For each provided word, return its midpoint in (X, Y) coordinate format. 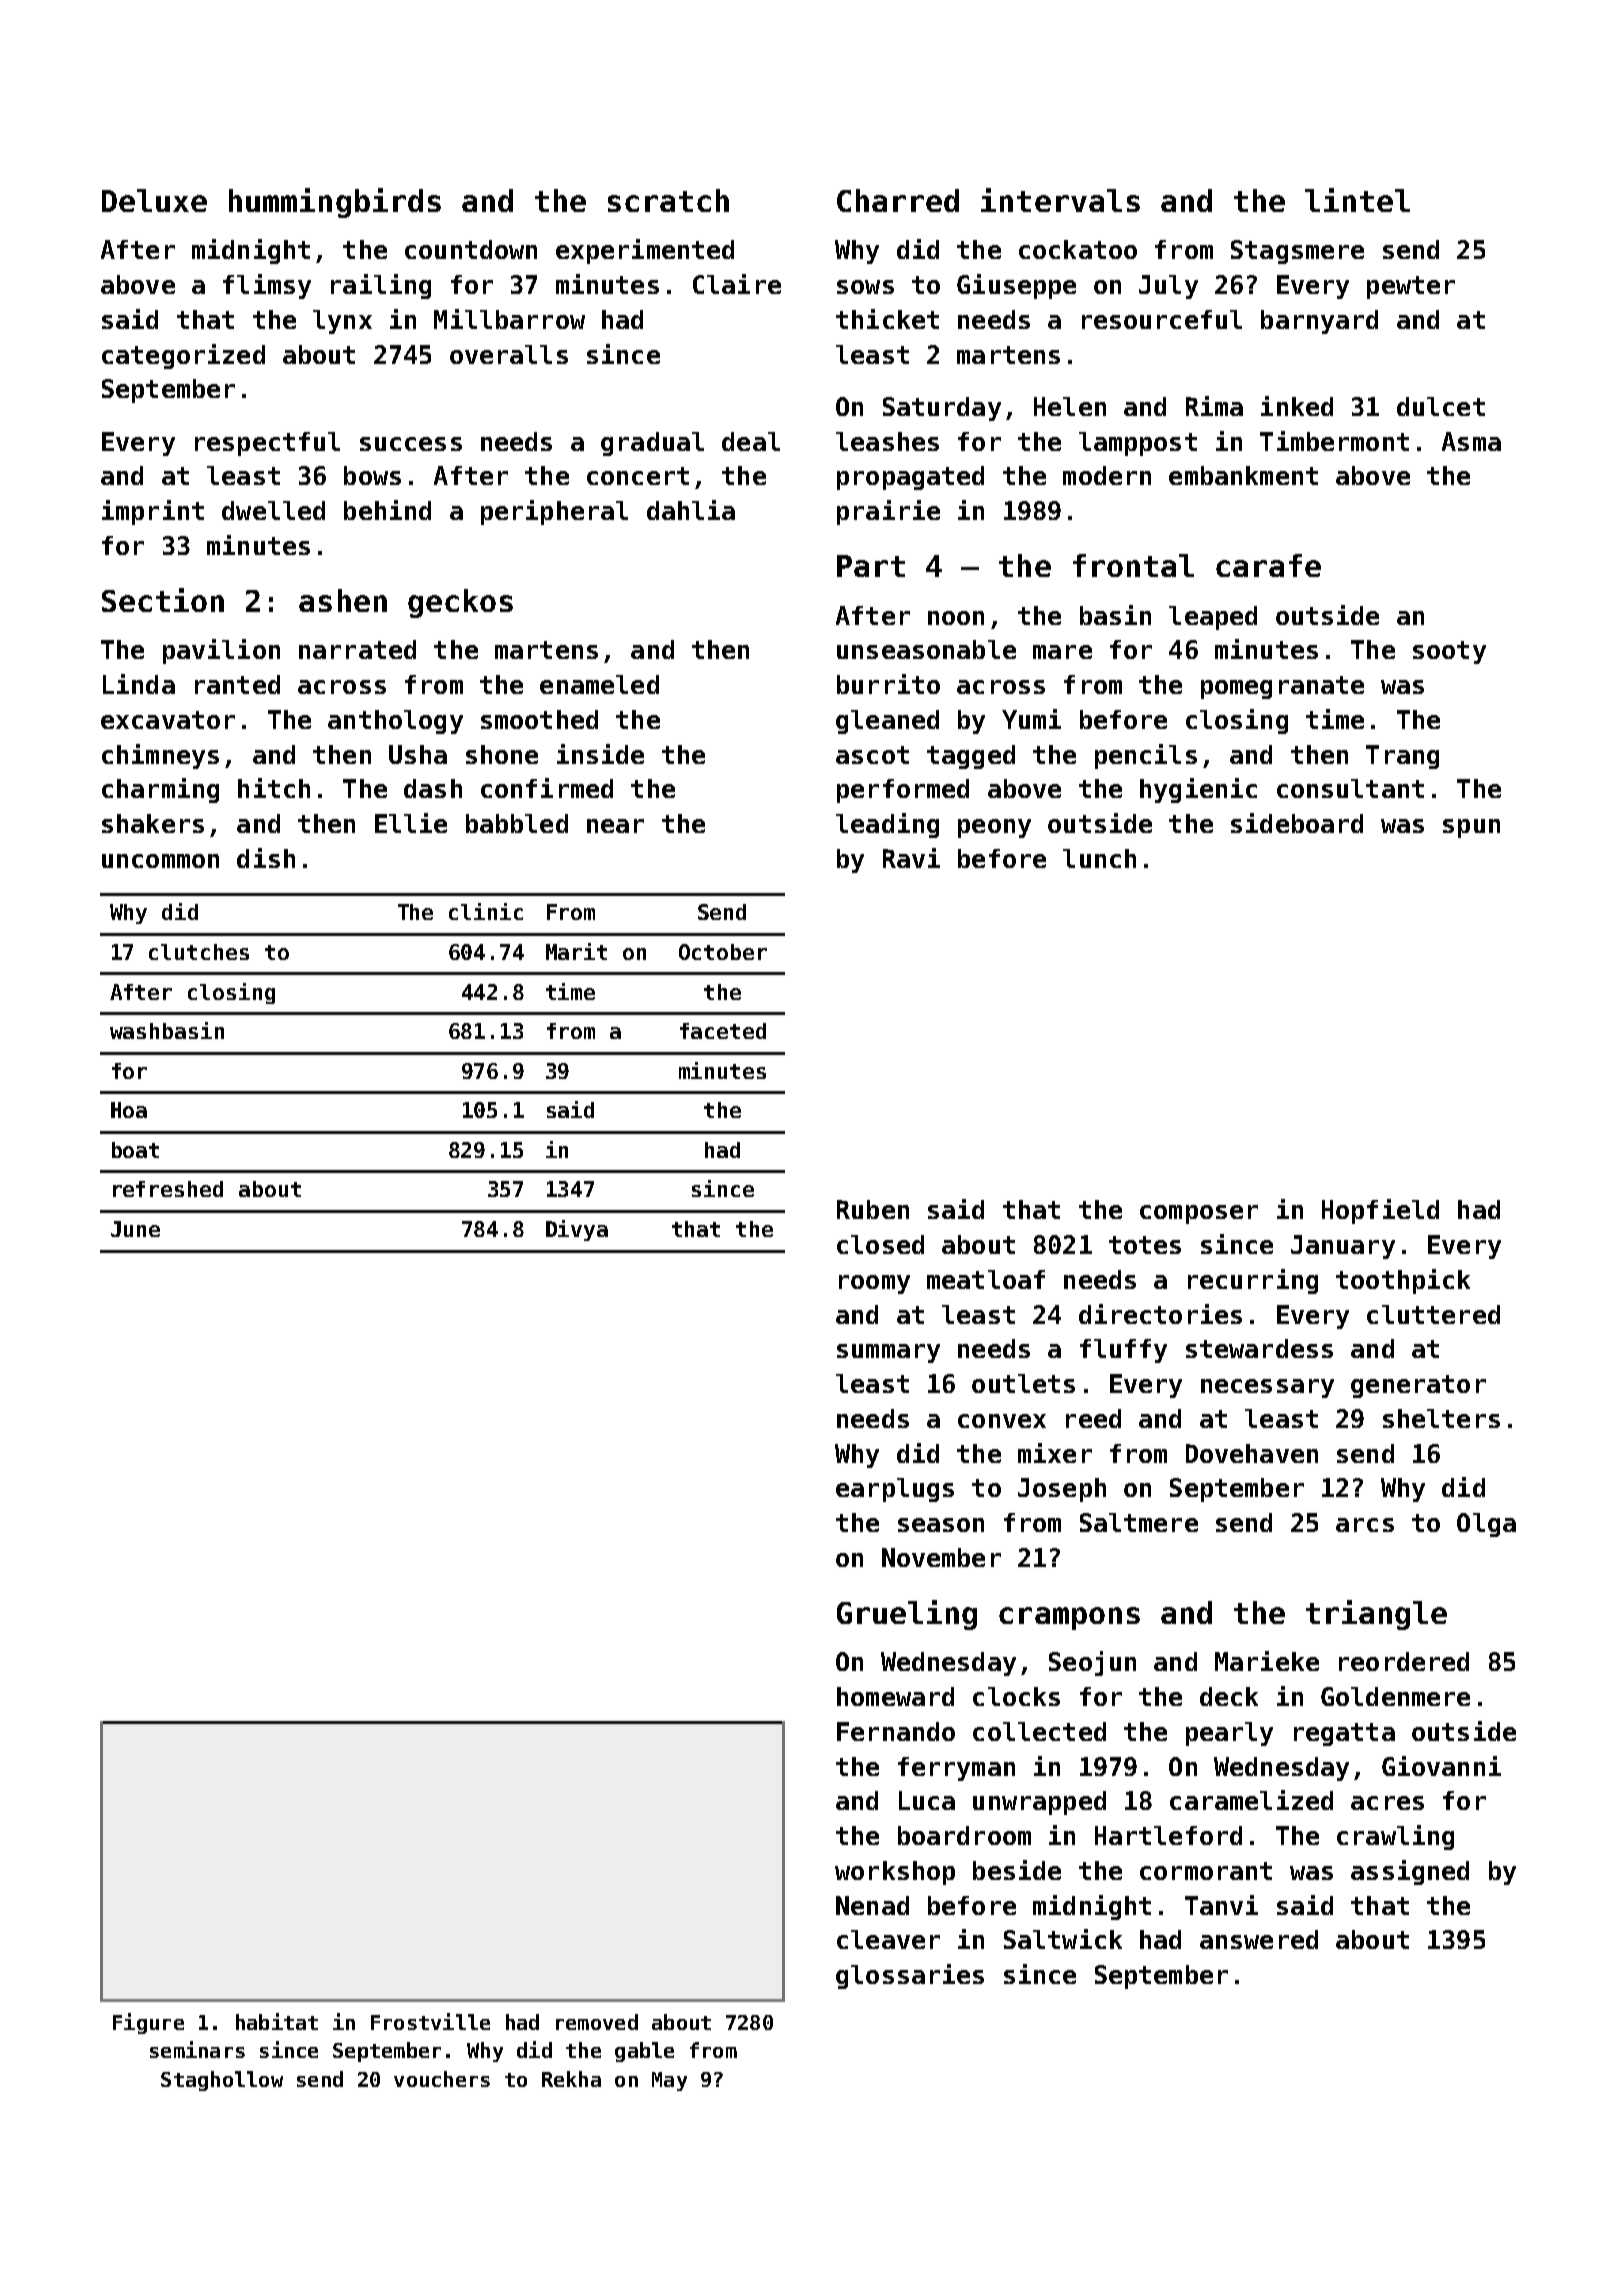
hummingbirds (335, 203)
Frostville (430, 2021)
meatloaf (986, 1279)
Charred (898, 200)
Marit (576, 951)
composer (1199, 1214)
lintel (1357, 200)
